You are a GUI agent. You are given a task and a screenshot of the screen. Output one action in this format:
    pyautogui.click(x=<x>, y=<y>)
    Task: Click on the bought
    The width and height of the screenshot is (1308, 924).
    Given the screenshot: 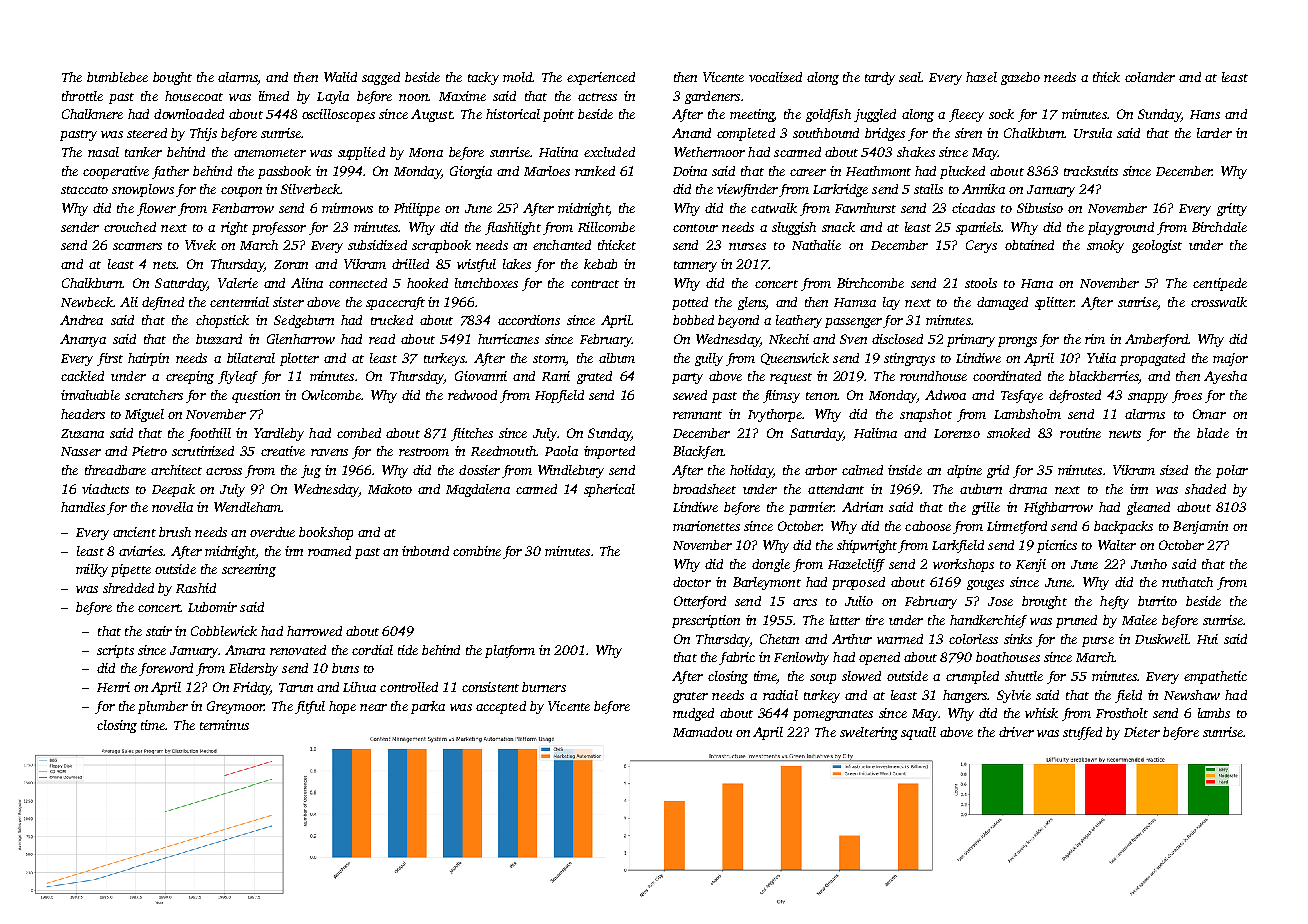 What is the action you would take?
    pyautogui.click(x=172, y=78)
